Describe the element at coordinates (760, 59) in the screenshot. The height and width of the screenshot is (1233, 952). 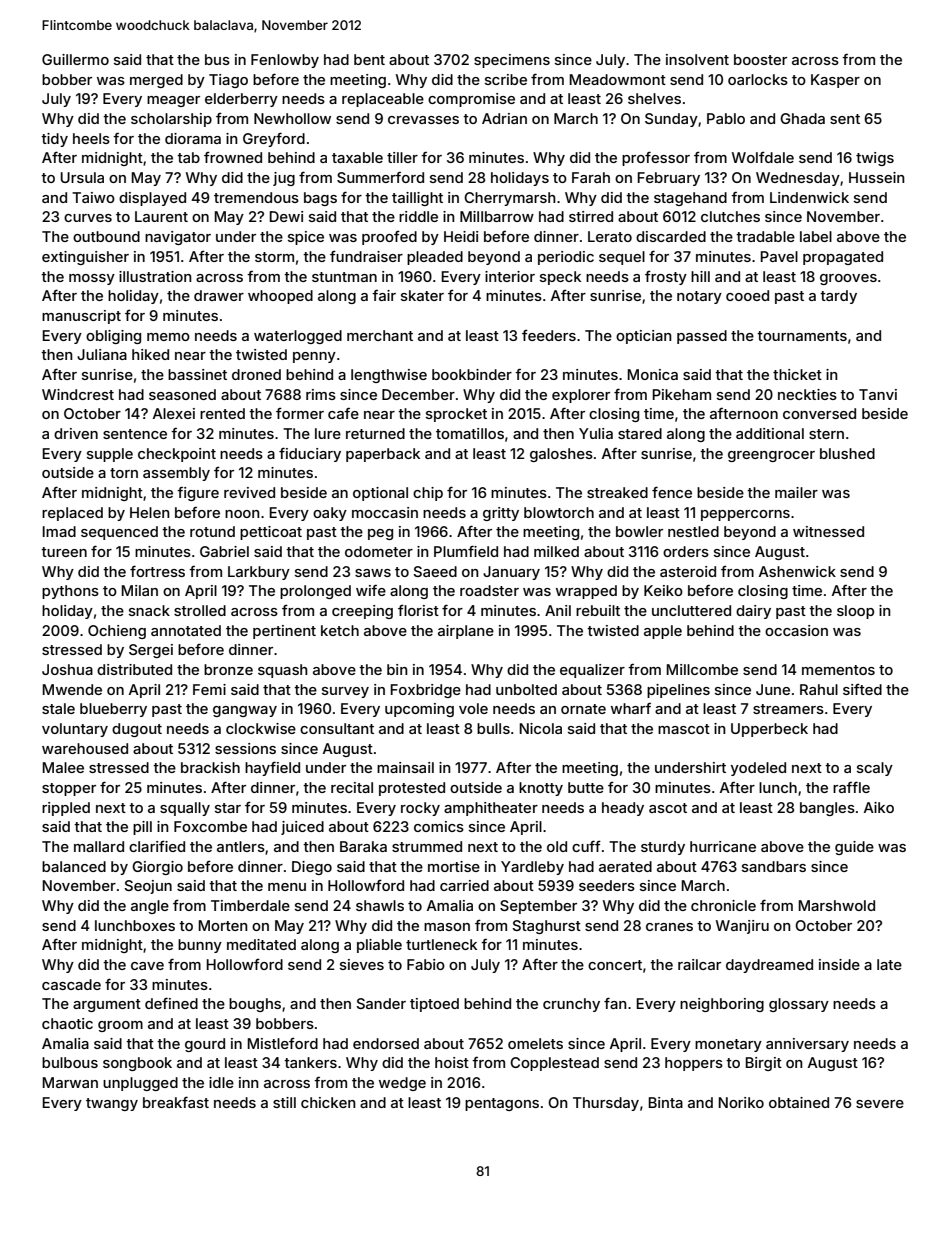
I see `booster` at that location.
